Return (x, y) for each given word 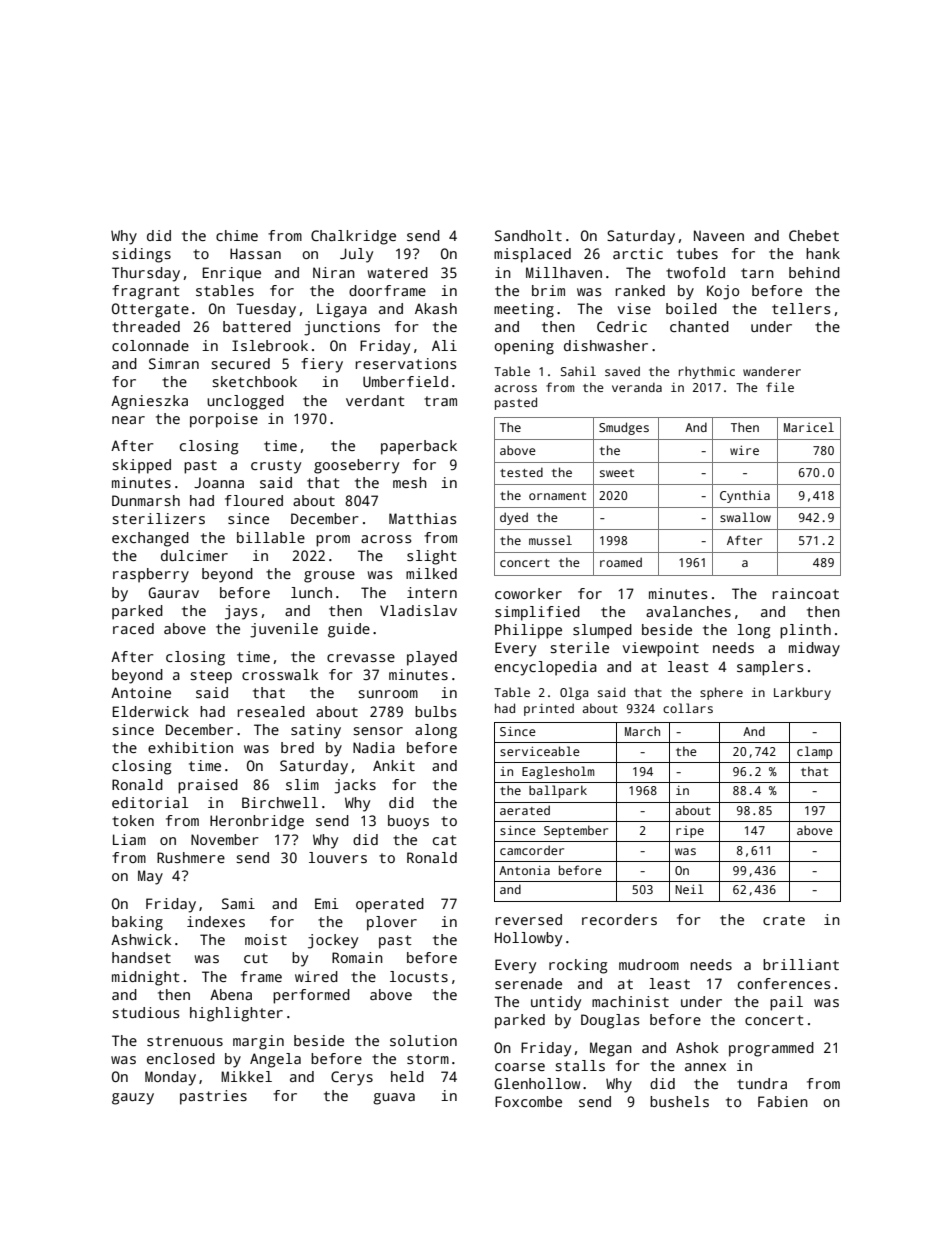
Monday (170, 1078)
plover (392, 923)
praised (208, 786)
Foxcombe (528, 1101)
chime (237, 235)
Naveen (719, 235)
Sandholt (528, 235)
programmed (771, 1049)
